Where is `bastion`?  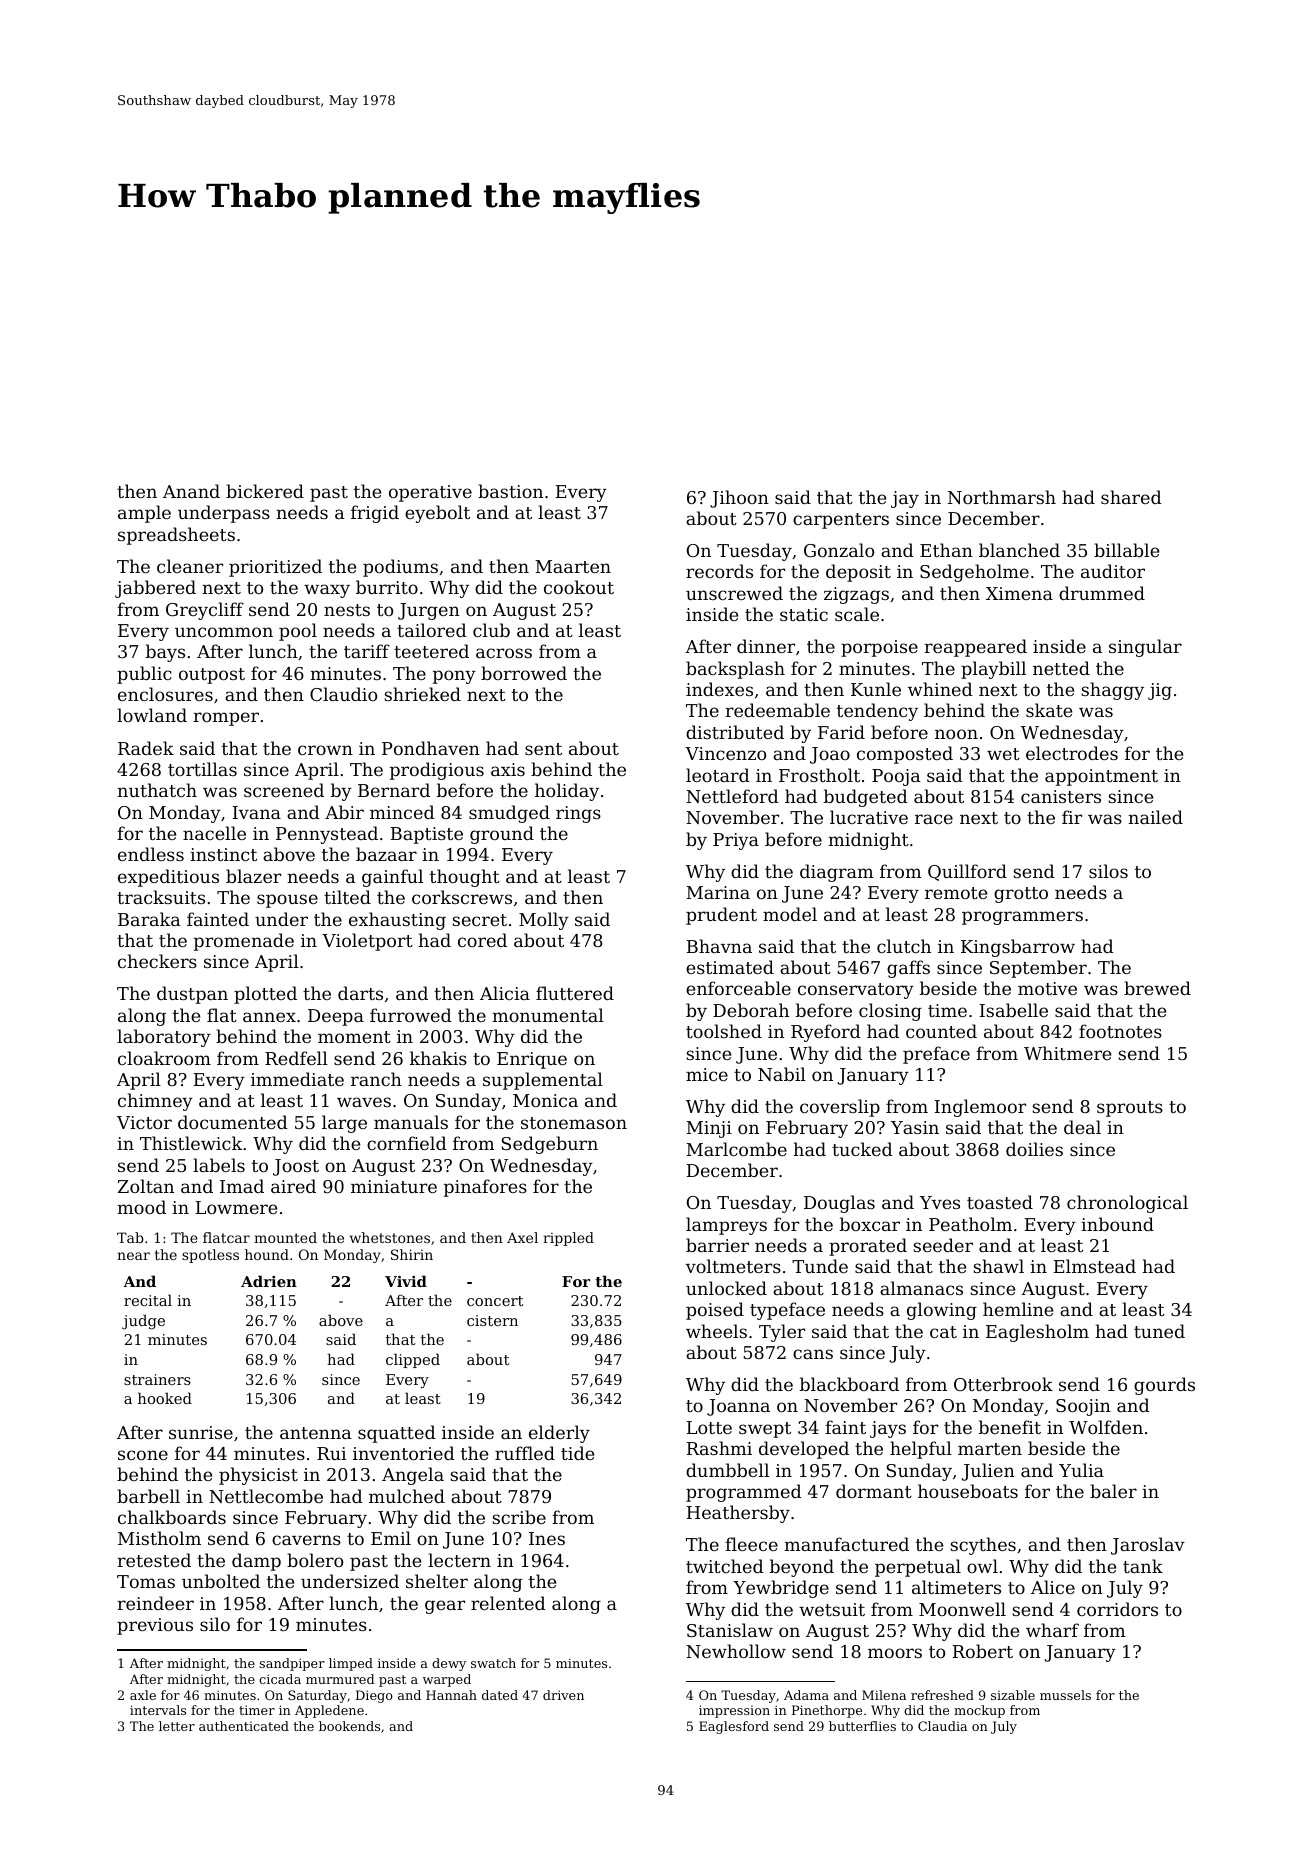 bastion is located at coordinates (510, 491).
